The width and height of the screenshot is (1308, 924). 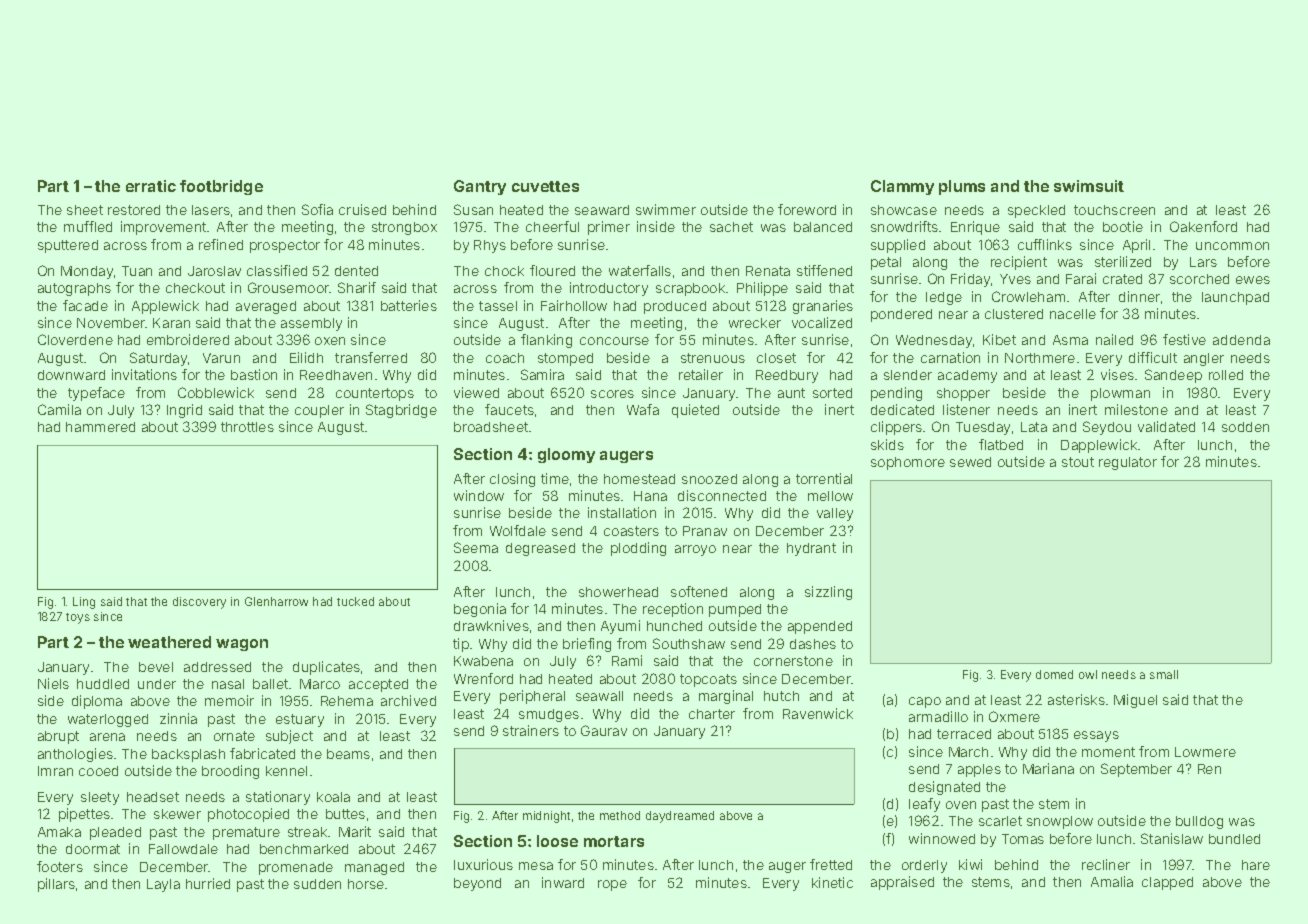 I want to click on oxen, so click(x=330, y=341).
